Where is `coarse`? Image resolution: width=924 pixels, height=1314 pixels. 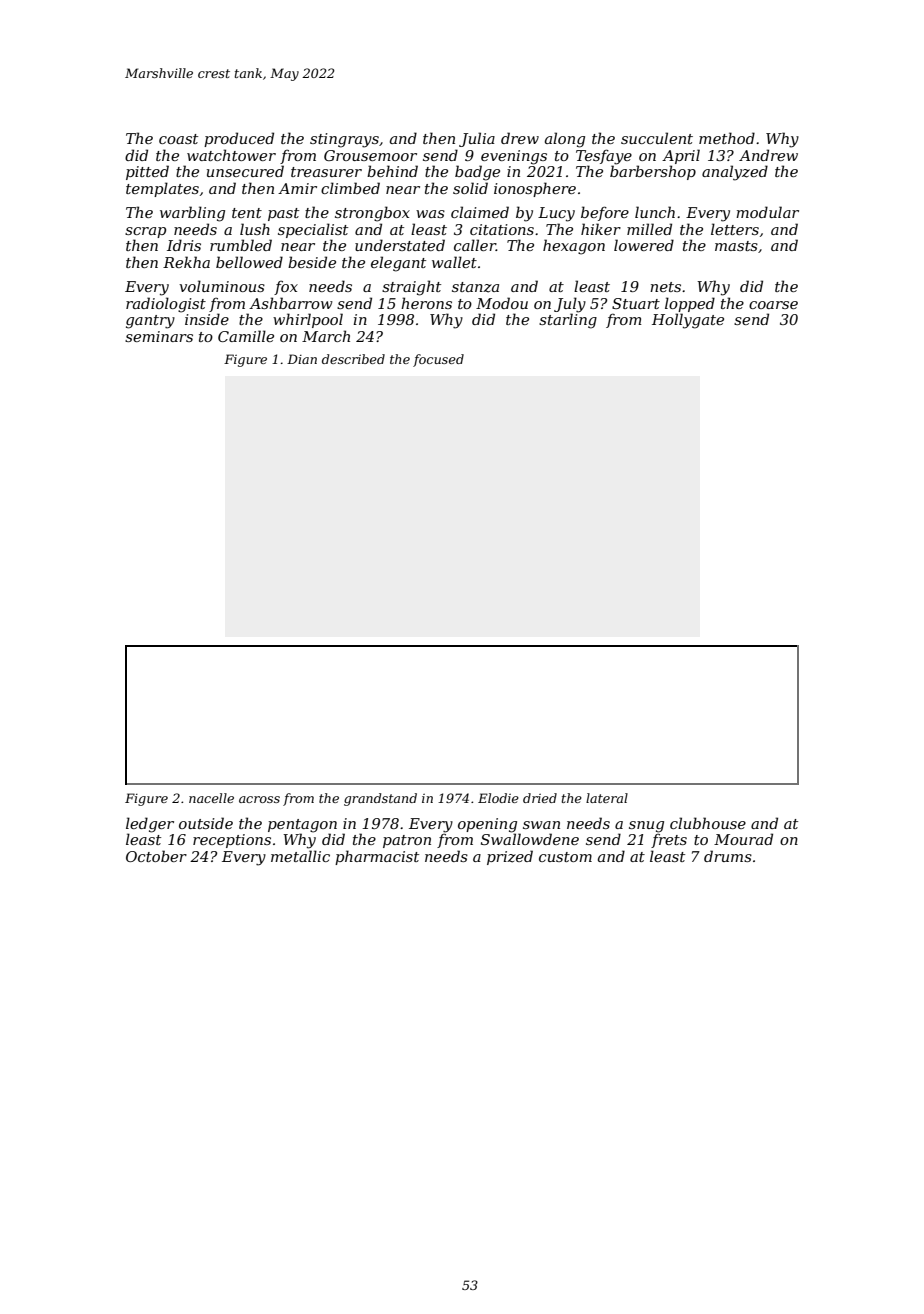 coarse is located at coordinates (773, 305).
